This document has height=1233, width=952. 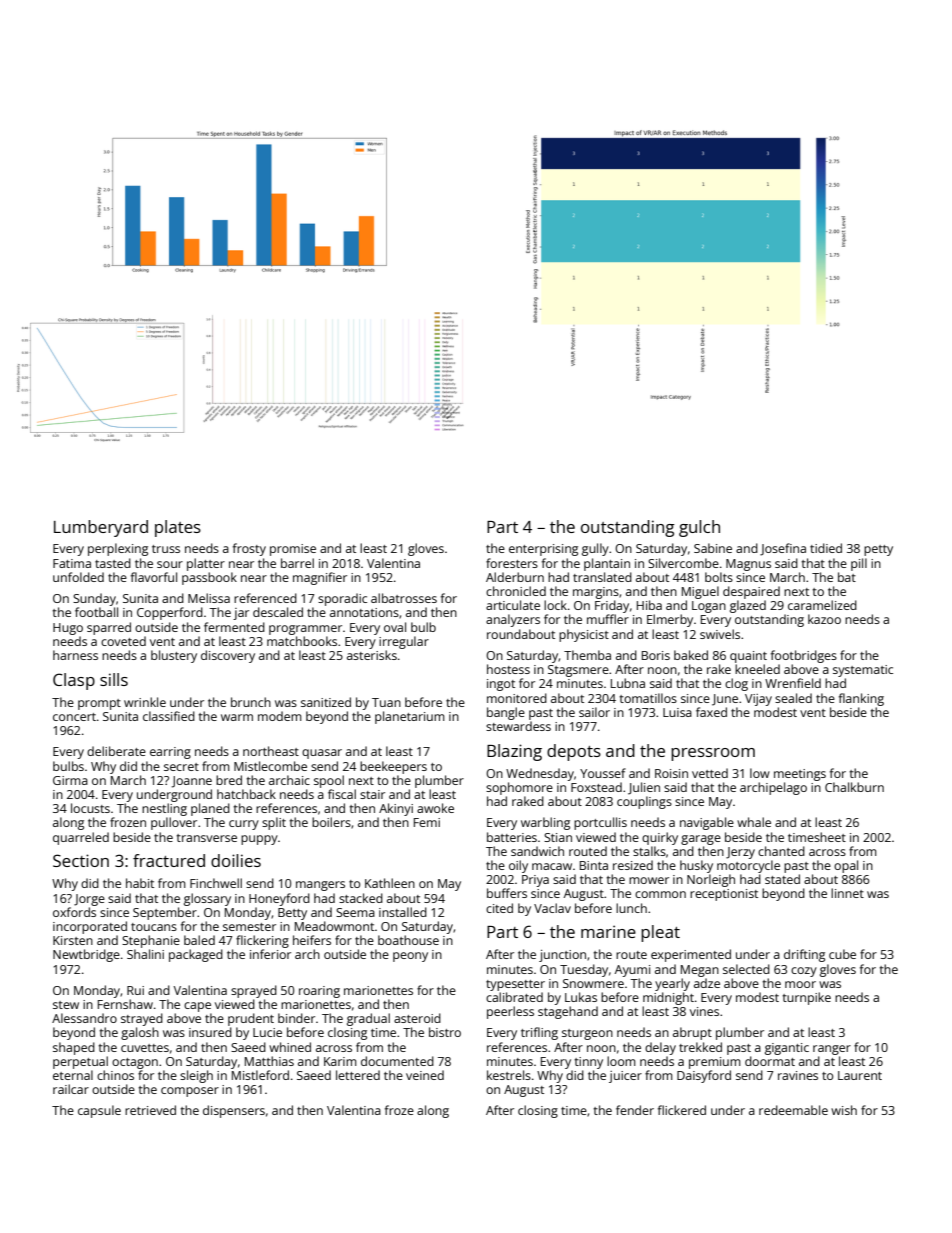 What do you see at coordinates (822, 605) in the document?
I see `caramelized` at bounding box center [822, 605].
